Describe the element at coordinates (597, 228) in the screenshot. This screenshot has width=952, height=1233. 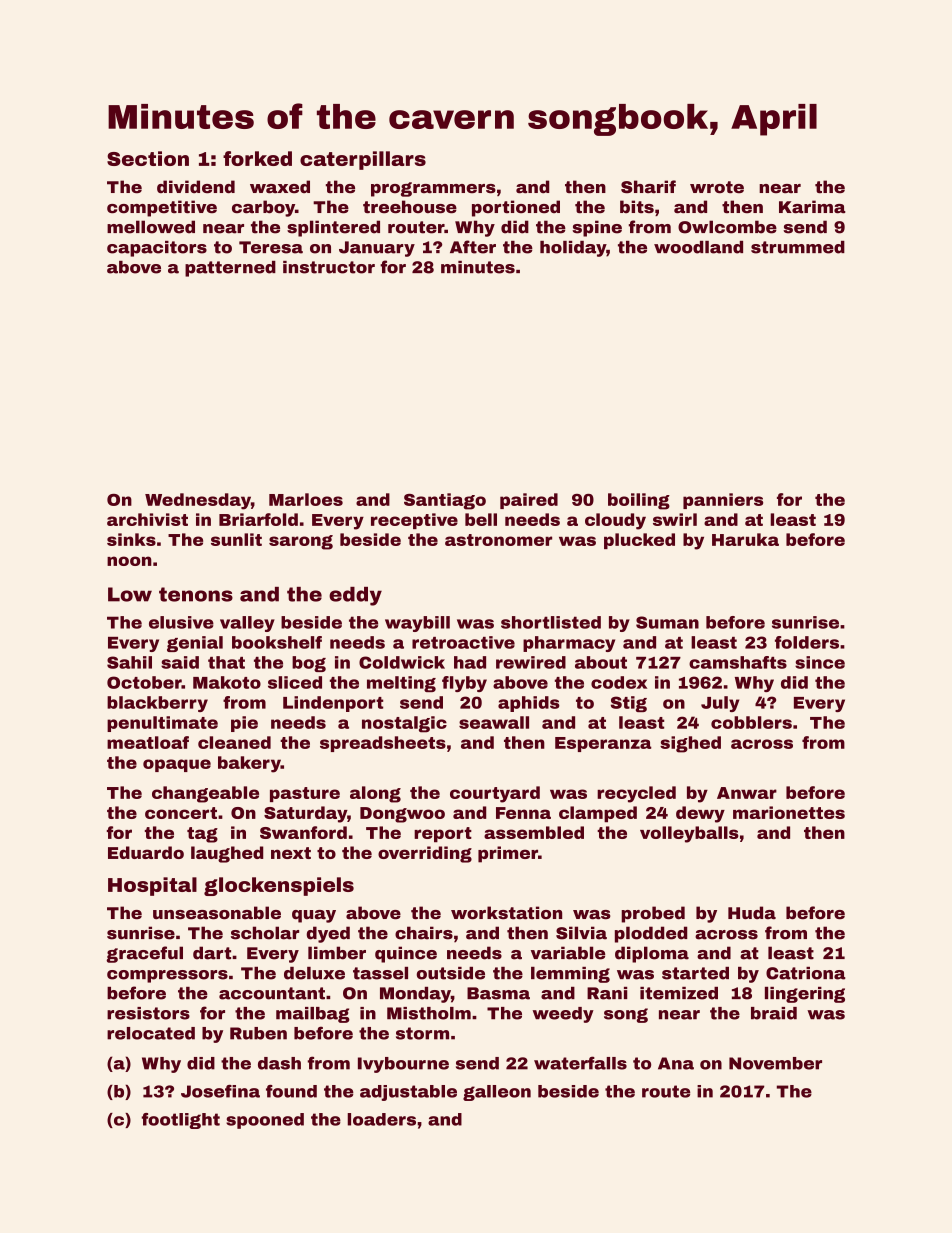
I see `spine` at that location.
